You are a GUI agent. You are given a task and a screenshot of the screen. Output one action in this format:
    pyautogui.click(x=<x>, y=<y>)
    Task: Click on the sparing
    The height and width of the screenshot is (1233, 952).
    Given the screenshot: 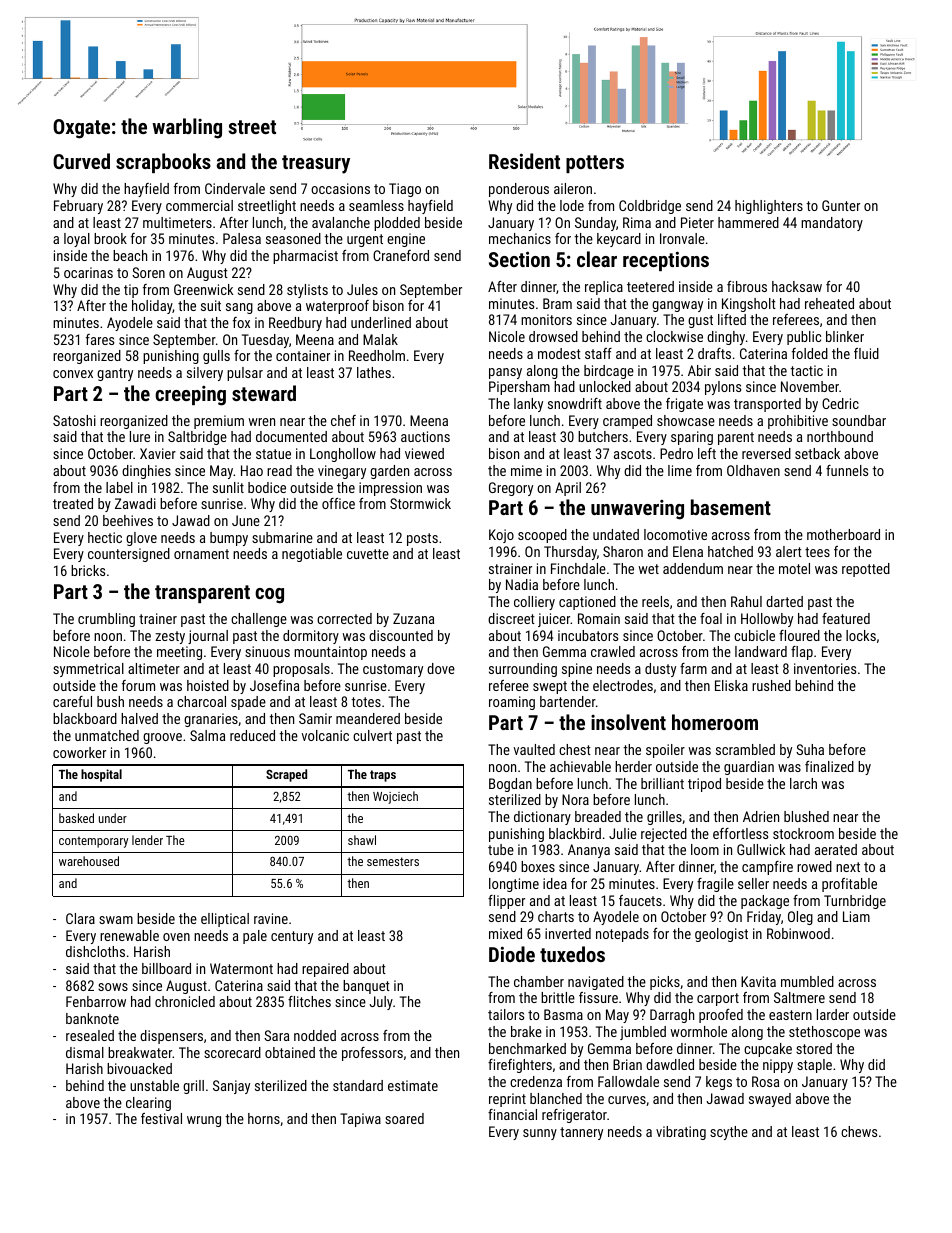 What is the action you would take?
    pyautogui.click(x=692, y=438)
